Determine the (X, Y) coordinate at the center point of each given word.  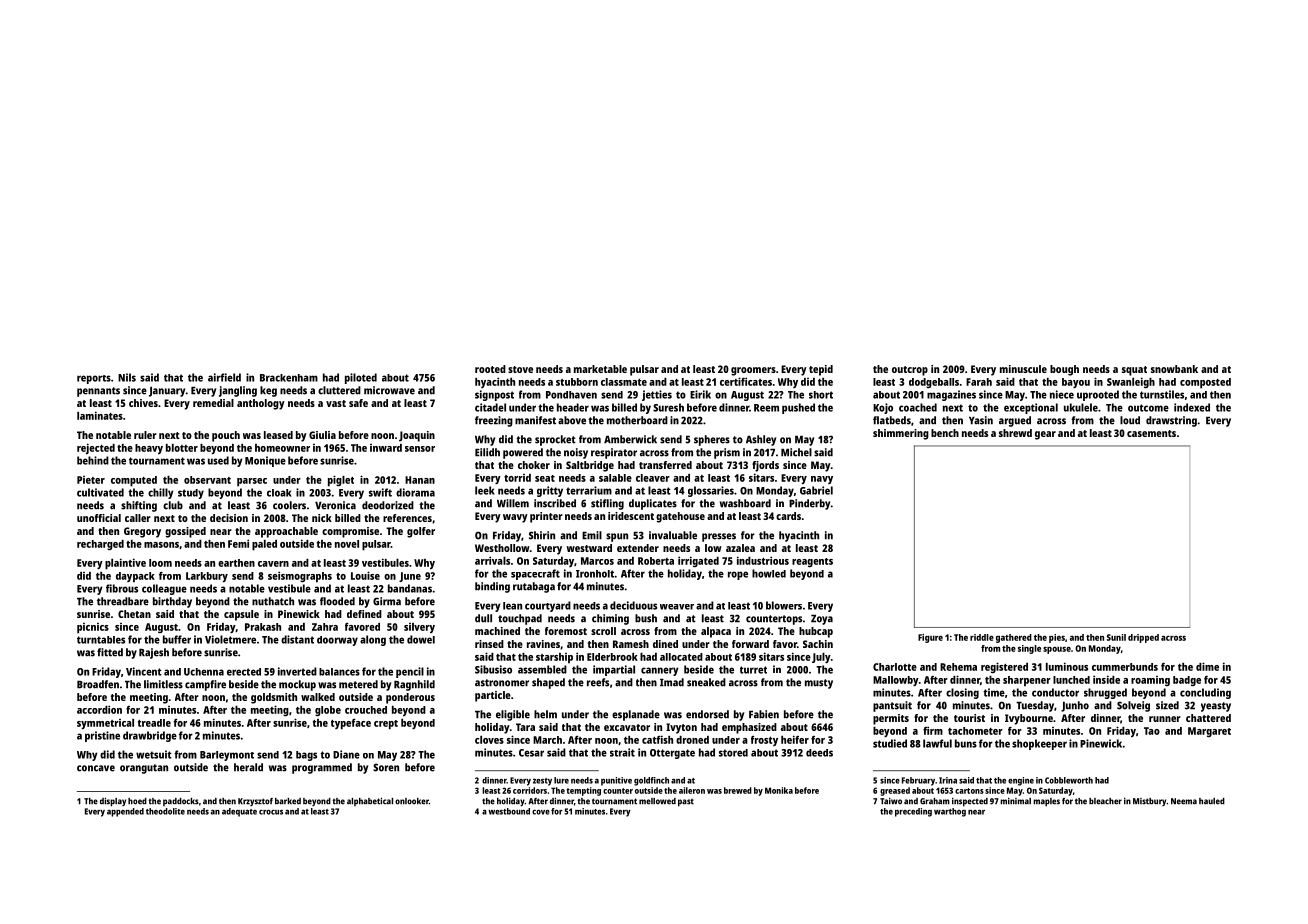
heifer (795, 739)
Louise (365, 575)
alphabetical (370, 801)
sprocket (555, 440)
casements (1151, 433)
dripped (1143, 638)
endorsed (707, 714)
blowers (784, 605)
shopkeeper (1039, 744)
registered (1004, 667)
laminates (100, 415)
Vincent (144, 671)
